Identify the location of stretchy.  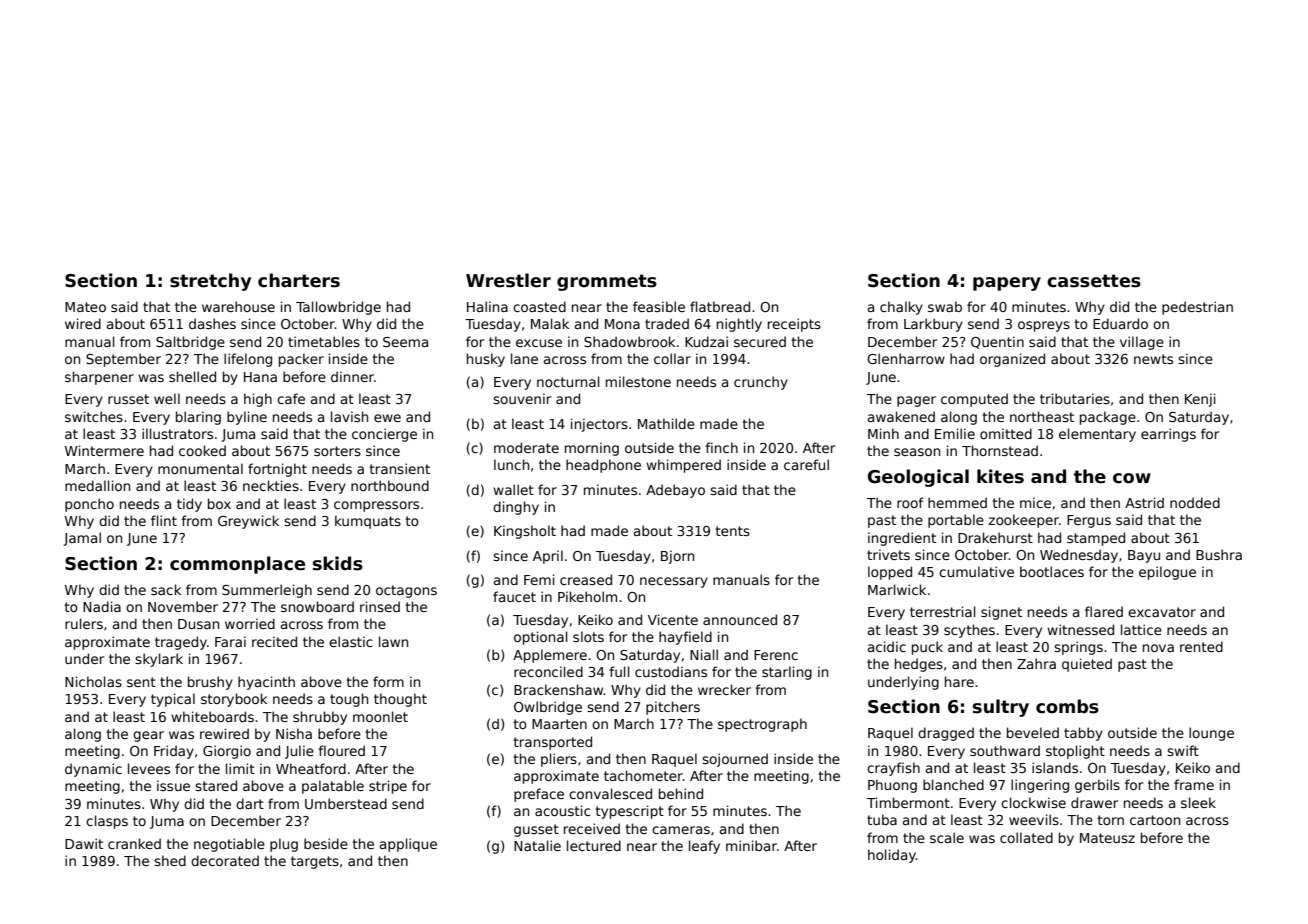
(210, 282).
